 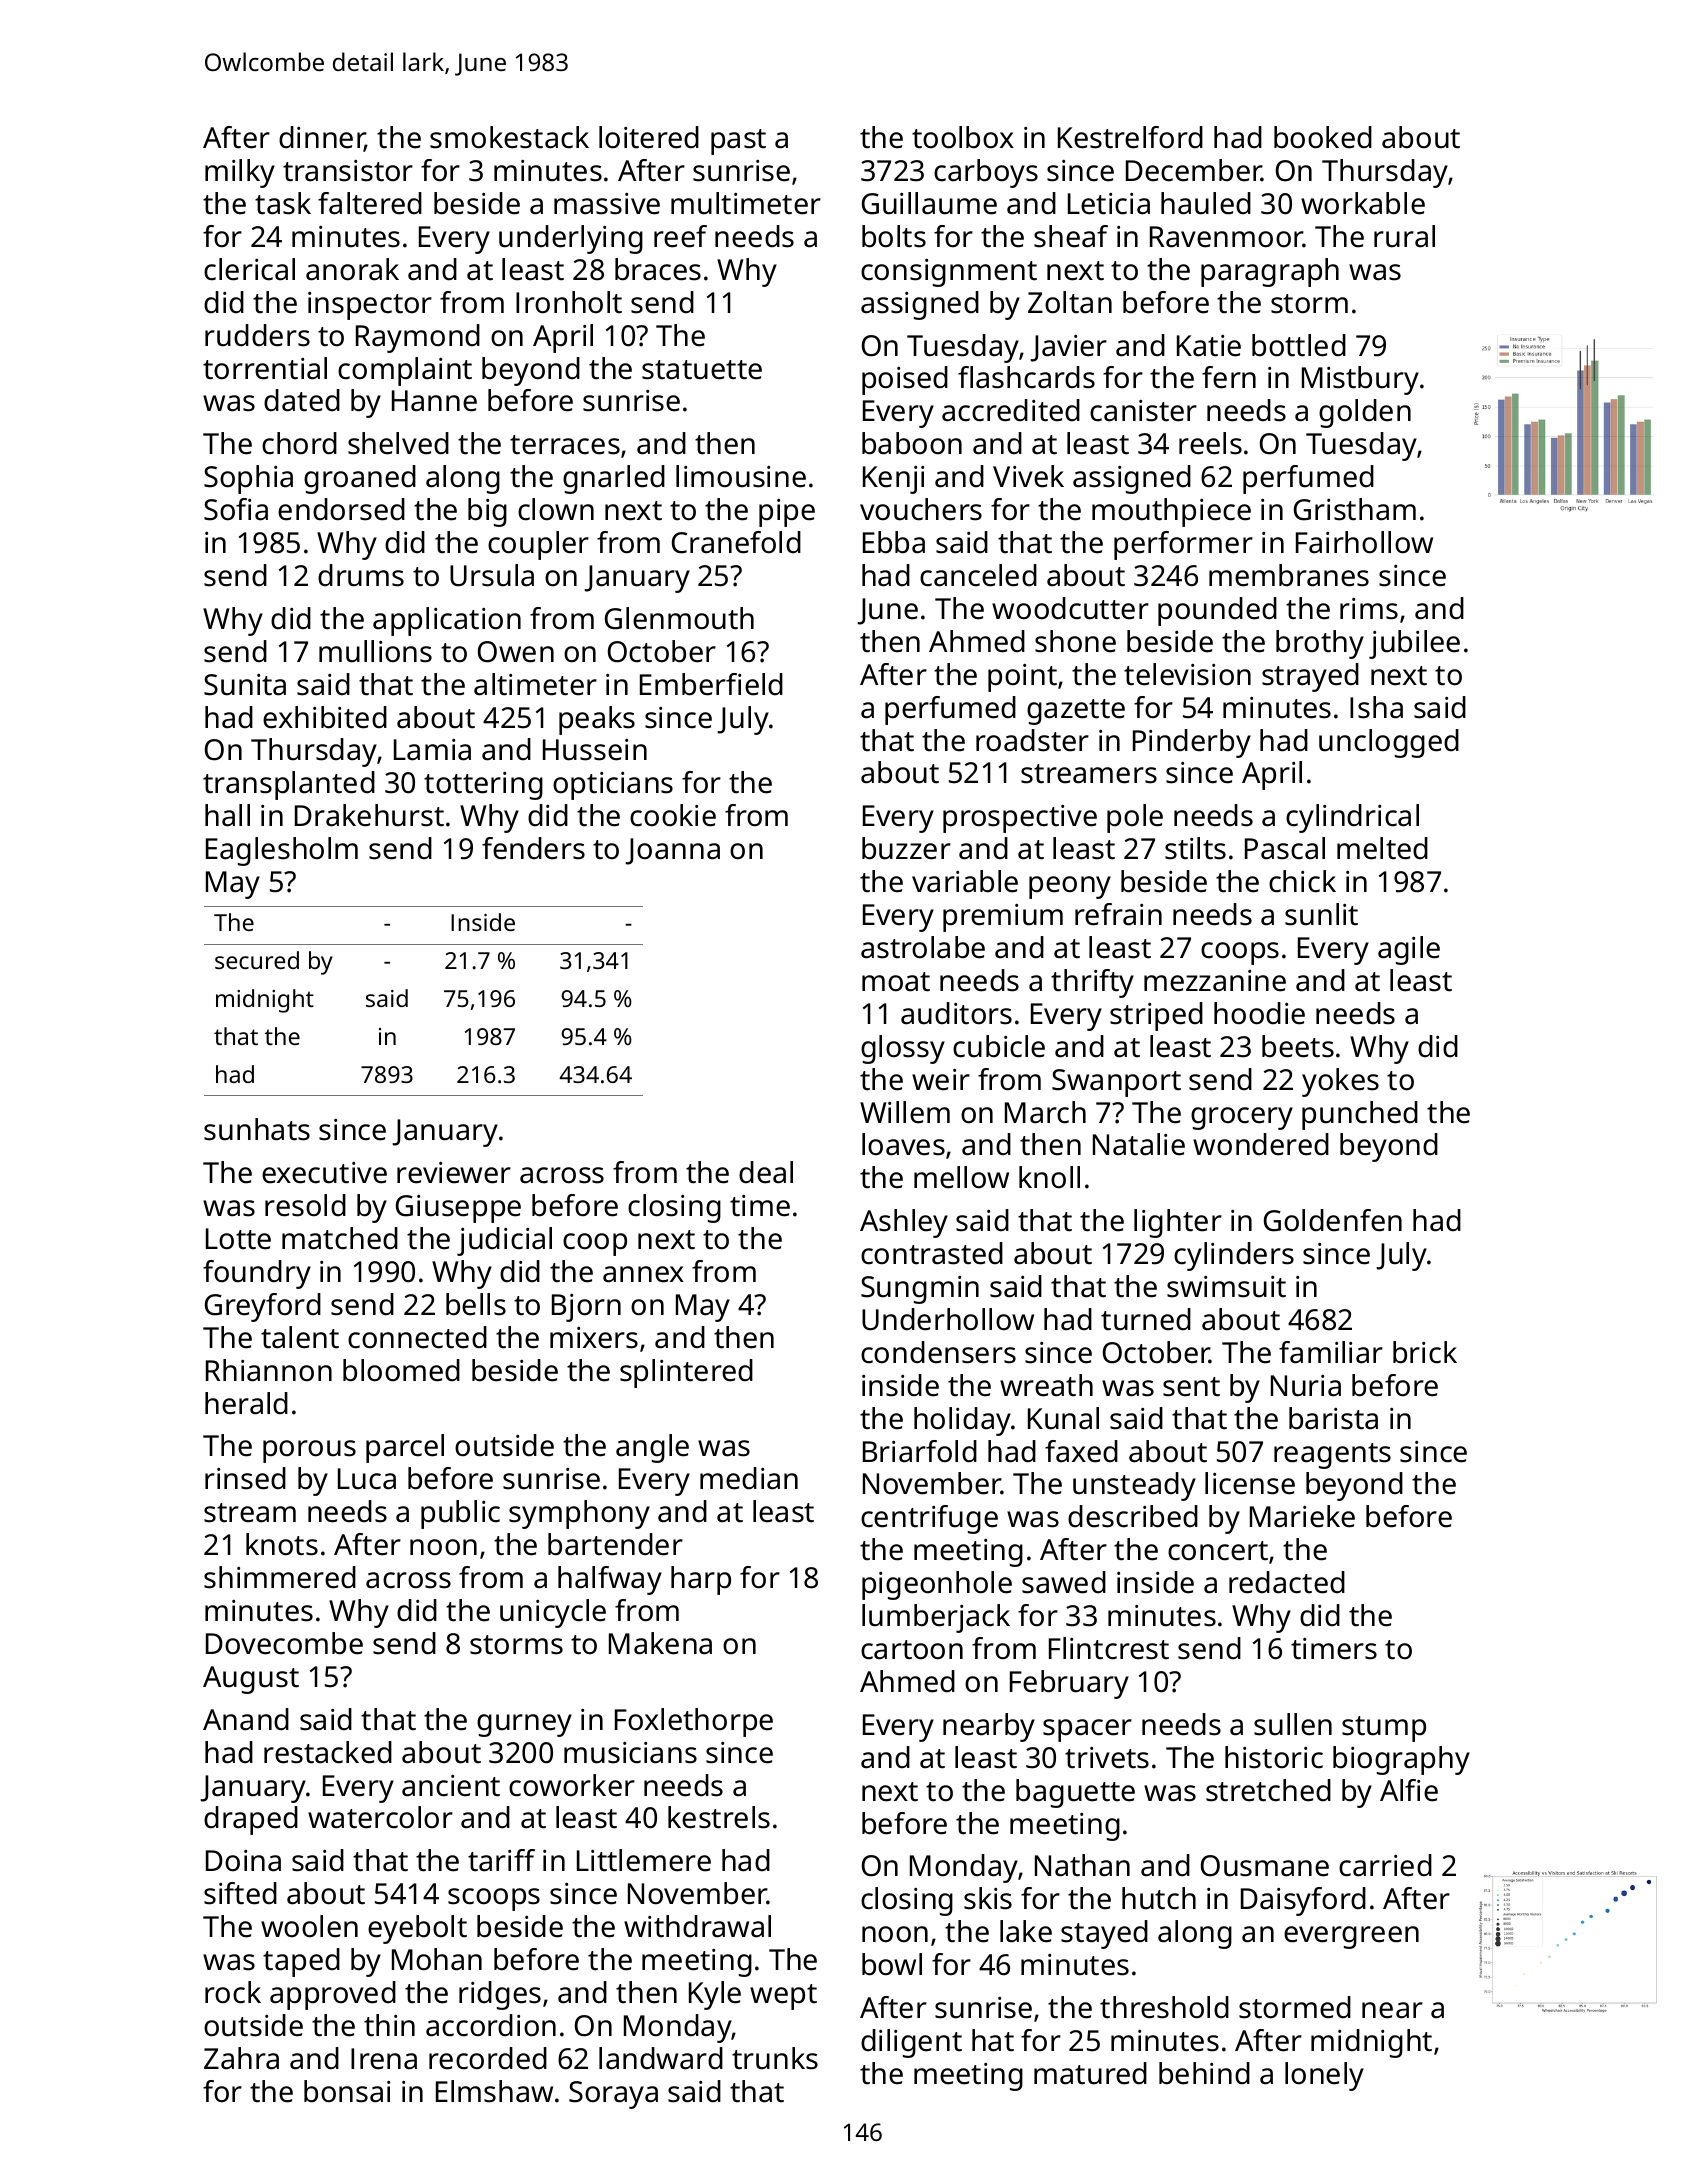 I want to click on Foxlethorpe, so click(x=694, y=1722).
